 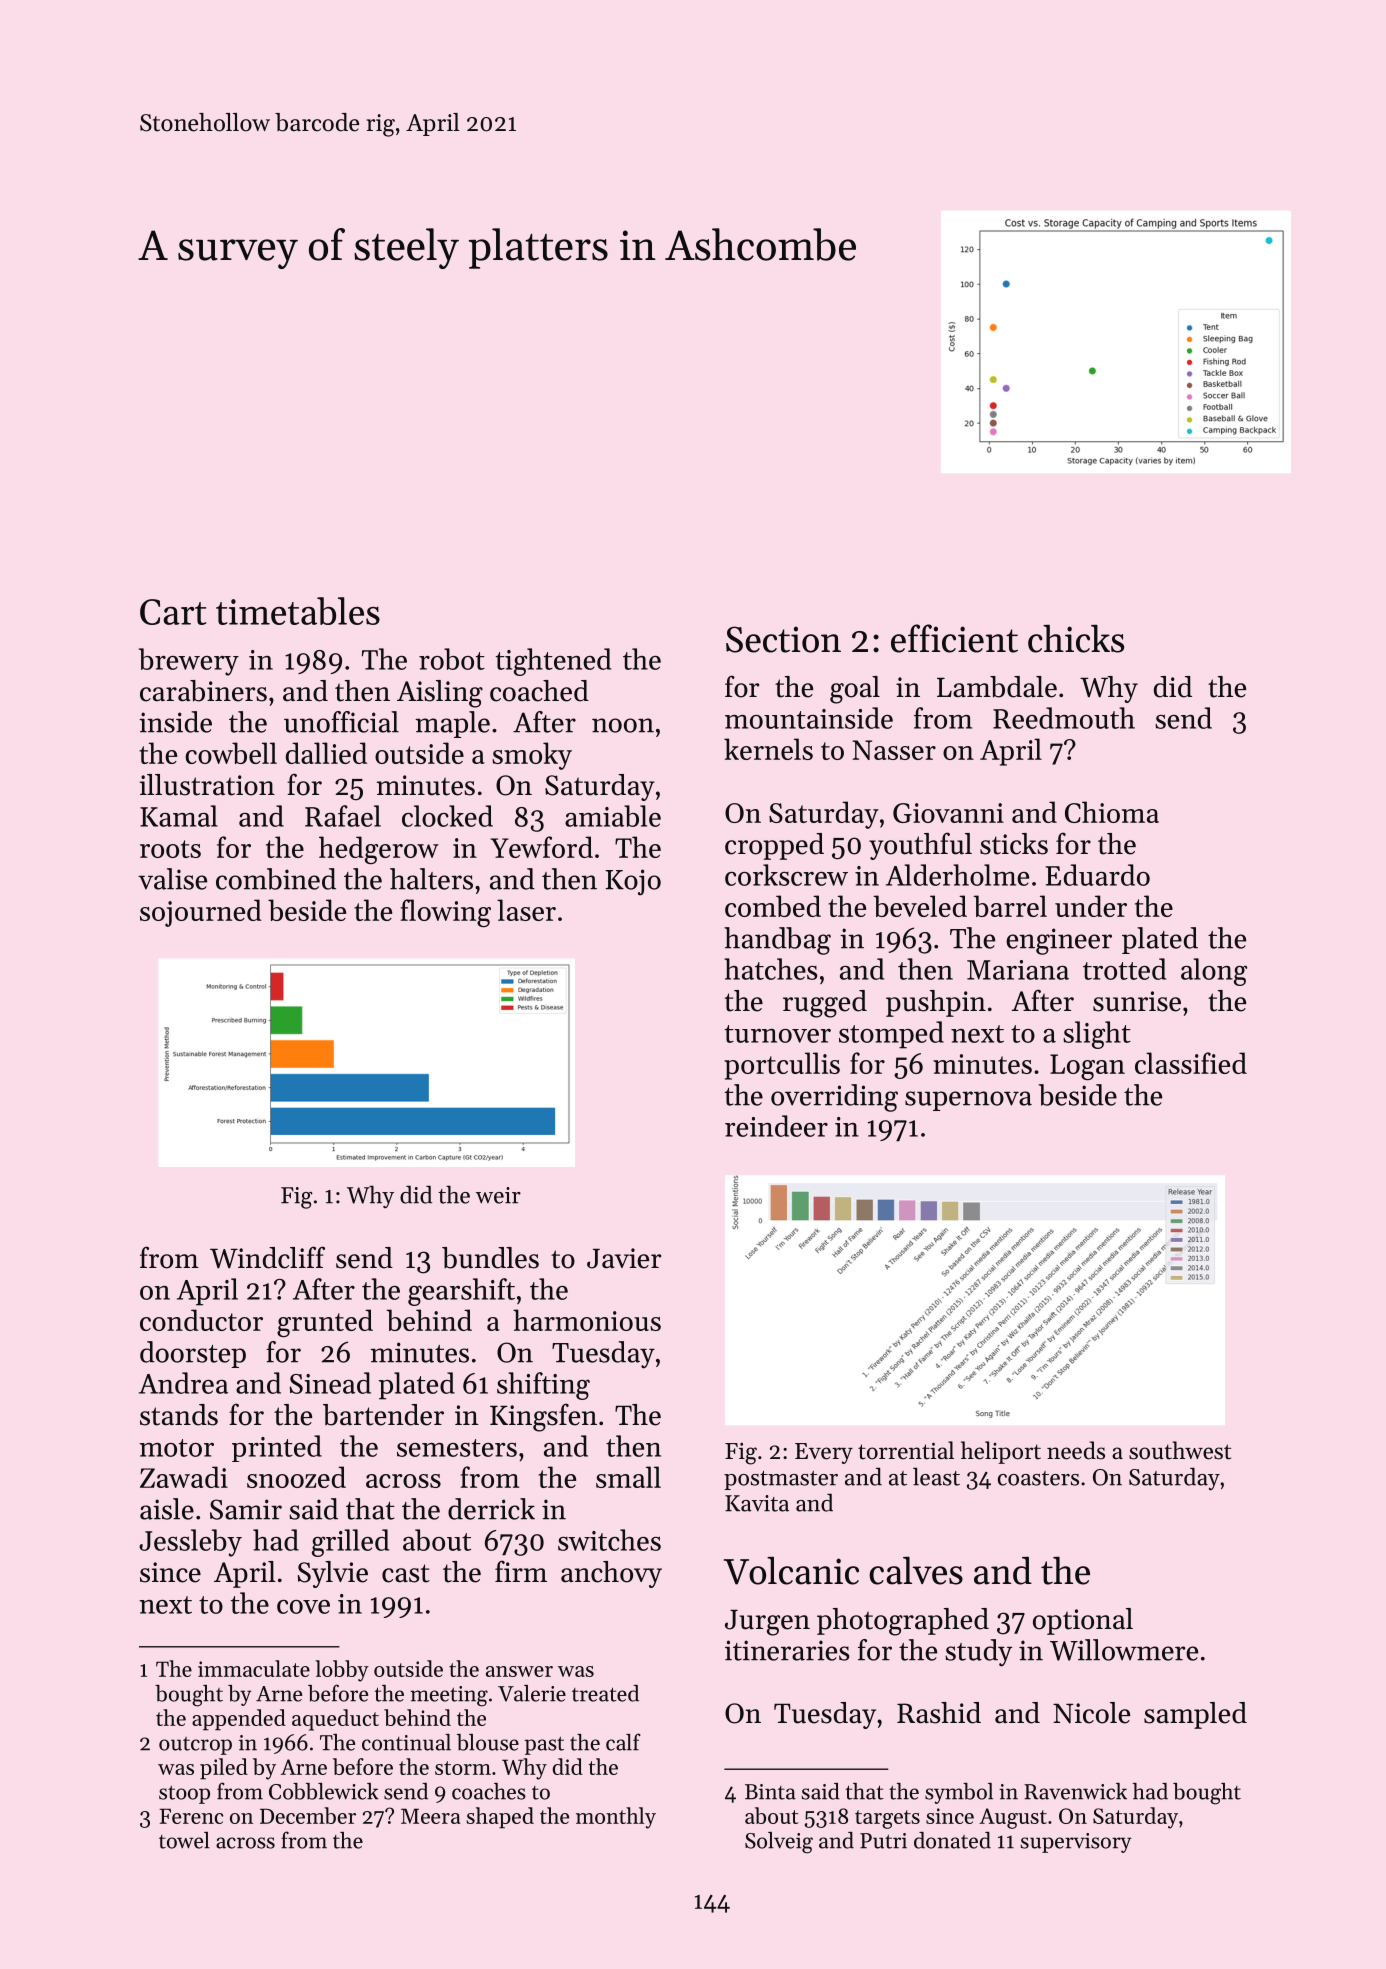 I want to click on robot, so click(x=452, y=659).
